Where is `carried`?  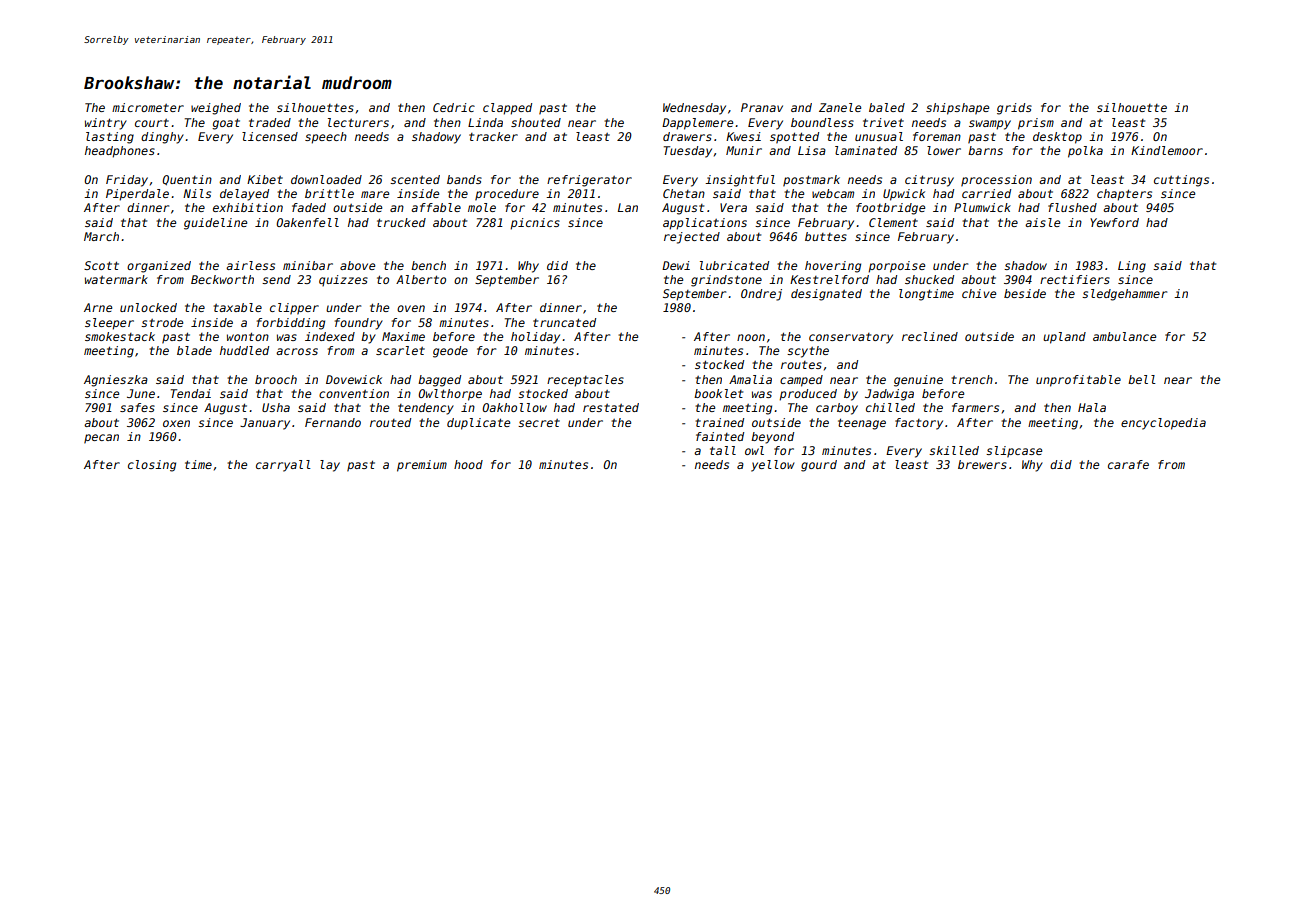
carried is located at coordinates (986, 193).
